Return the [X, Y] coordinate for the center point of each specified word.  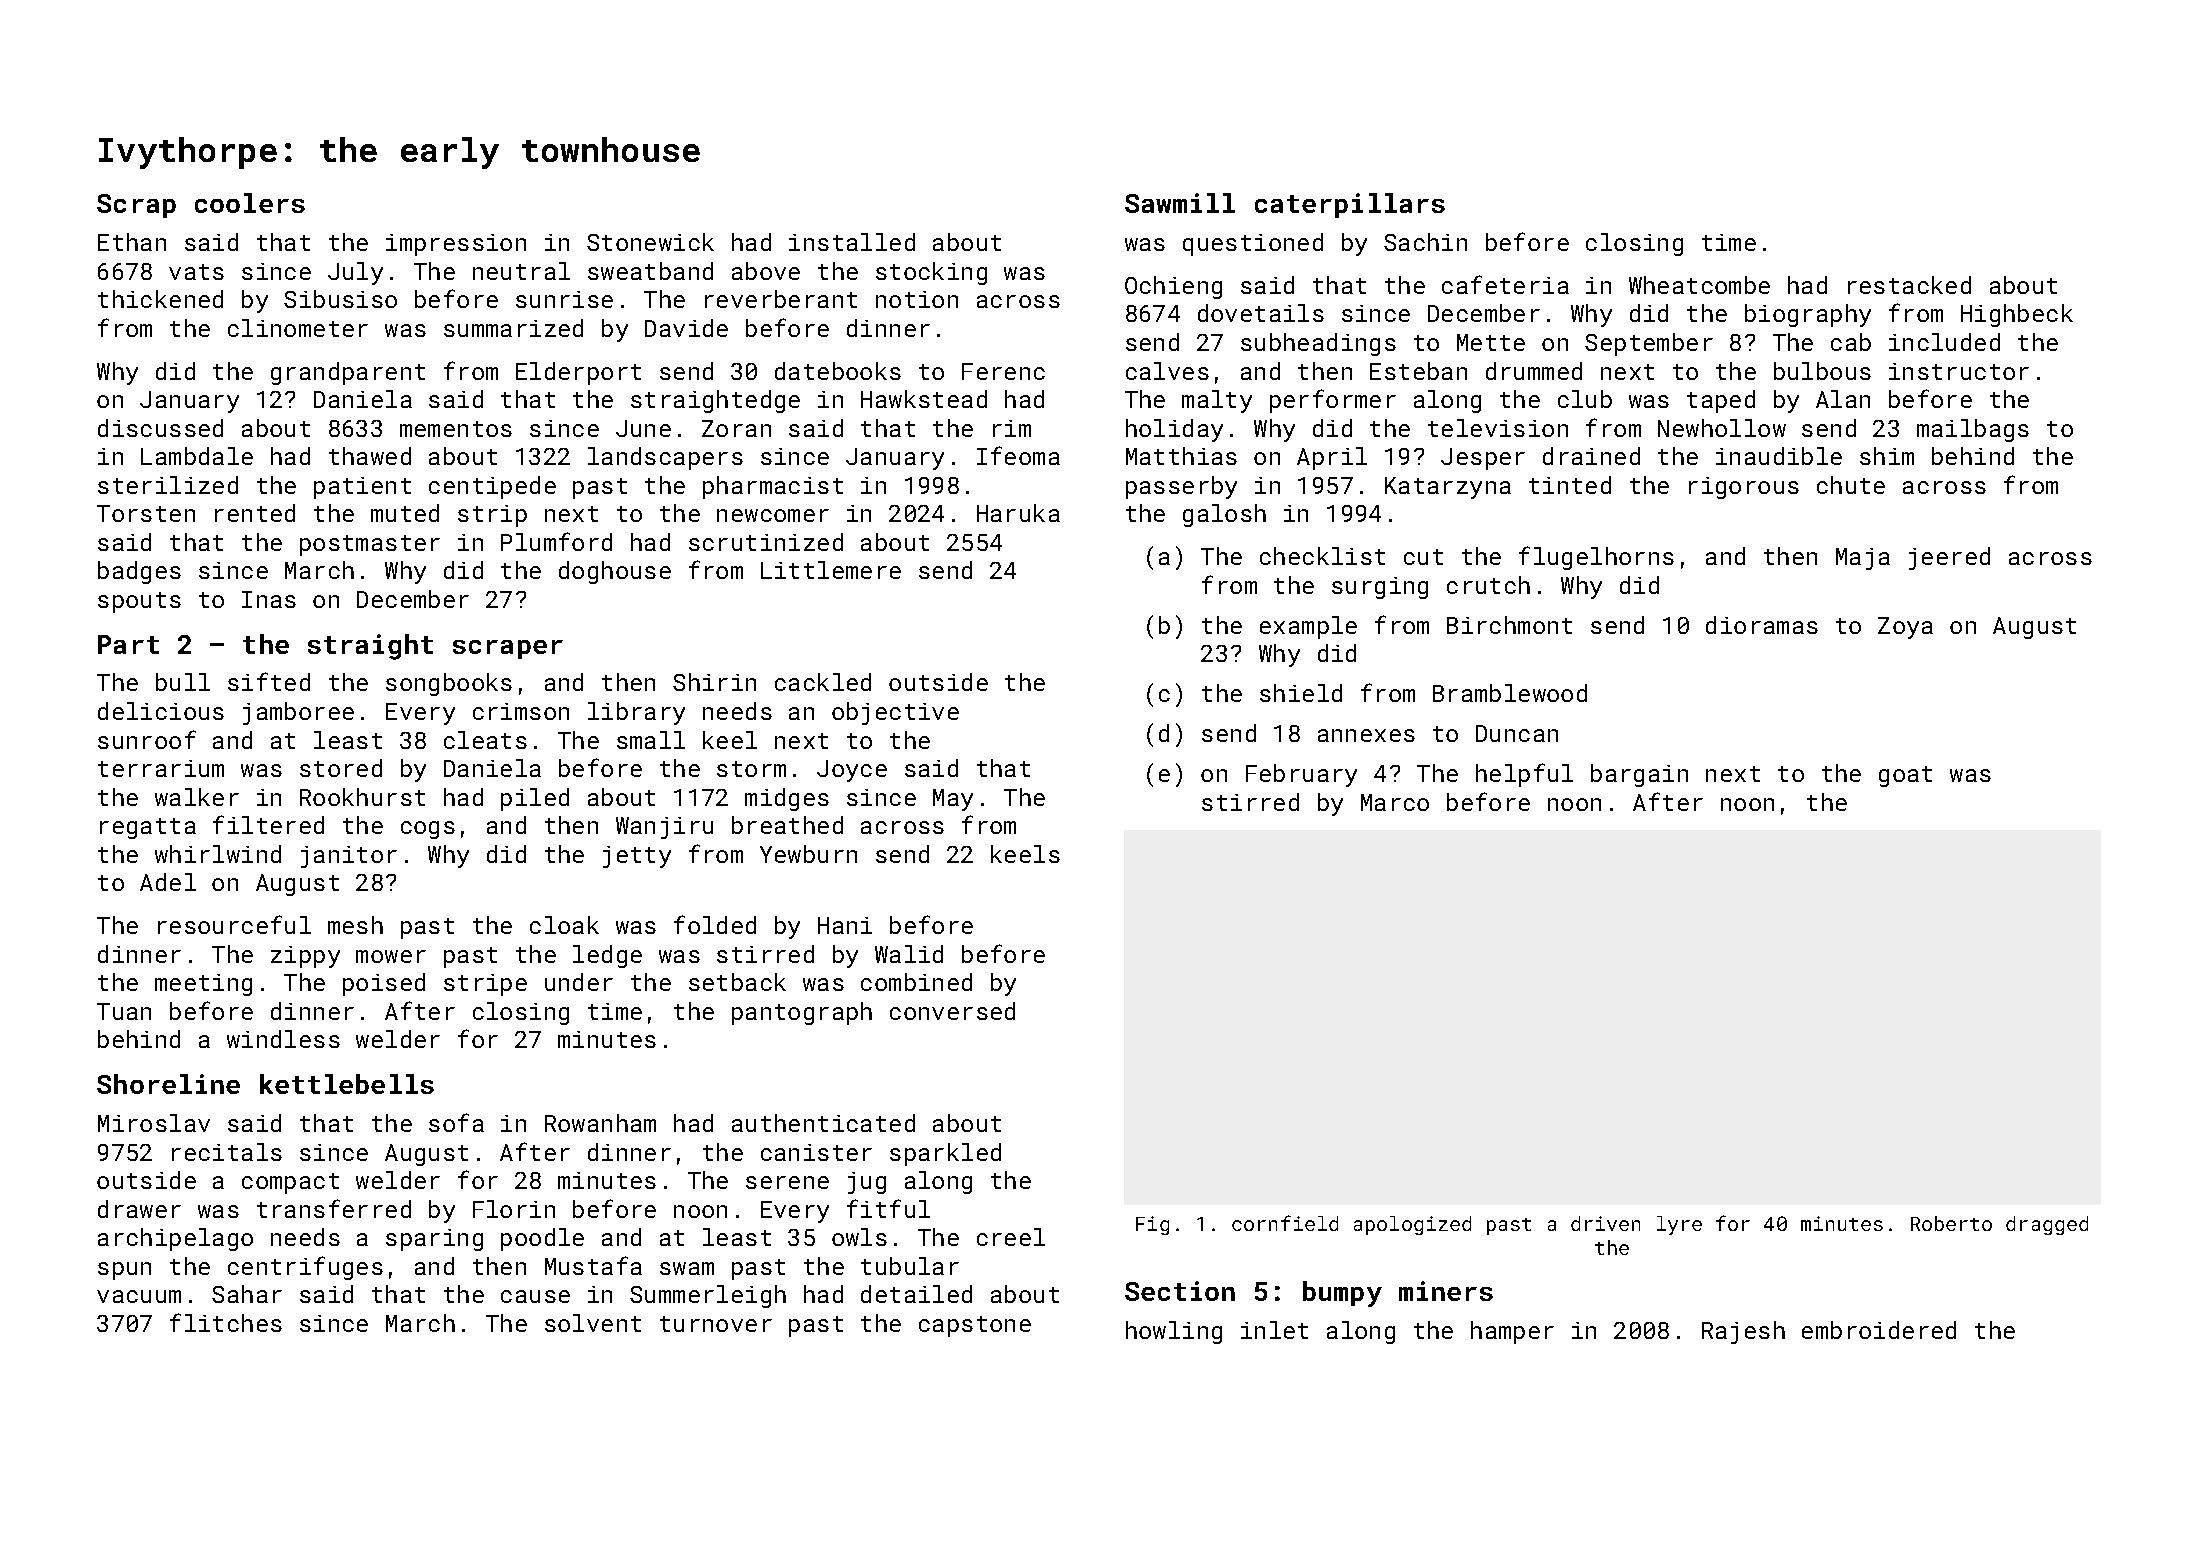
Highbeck [2017, 315]
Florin [514, 1209]
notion [917, 299]
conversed [952, 1011]
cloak [564, 925]
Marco [1395, 802]
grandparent [348, 373]
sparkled [945, 1154]
